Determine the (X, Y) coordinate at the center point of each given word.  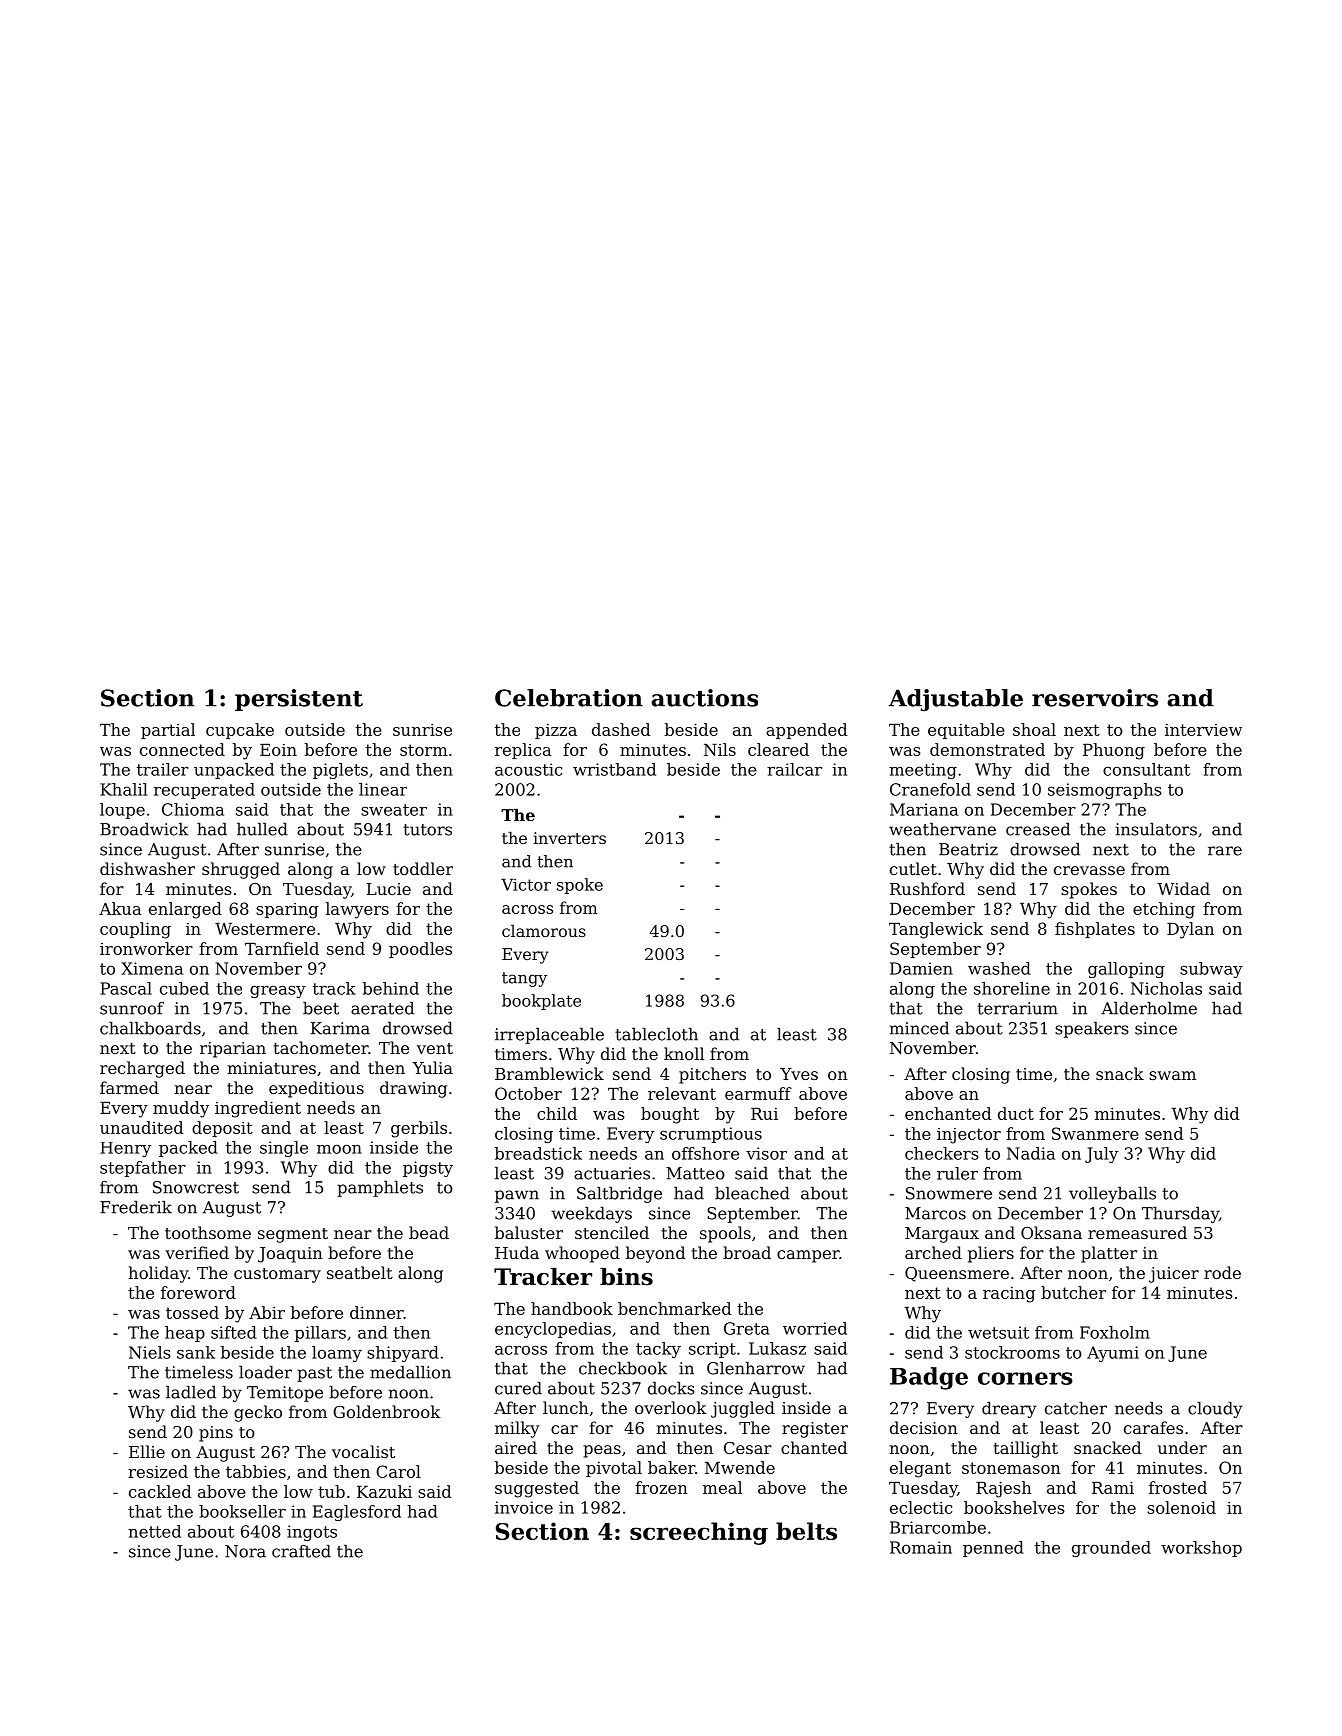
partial (168, 731)
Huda (517, 1252)
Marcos (935, 1213)
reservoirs (1095, 698)
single (284, 1149)
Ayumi (1113, 1354)
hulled (262, 829)
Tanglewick (936, 930)
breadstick (538, 1153)
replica (523, 751)
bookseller (242, 1511)
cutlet (913, 868)
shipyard (403, 1354)
